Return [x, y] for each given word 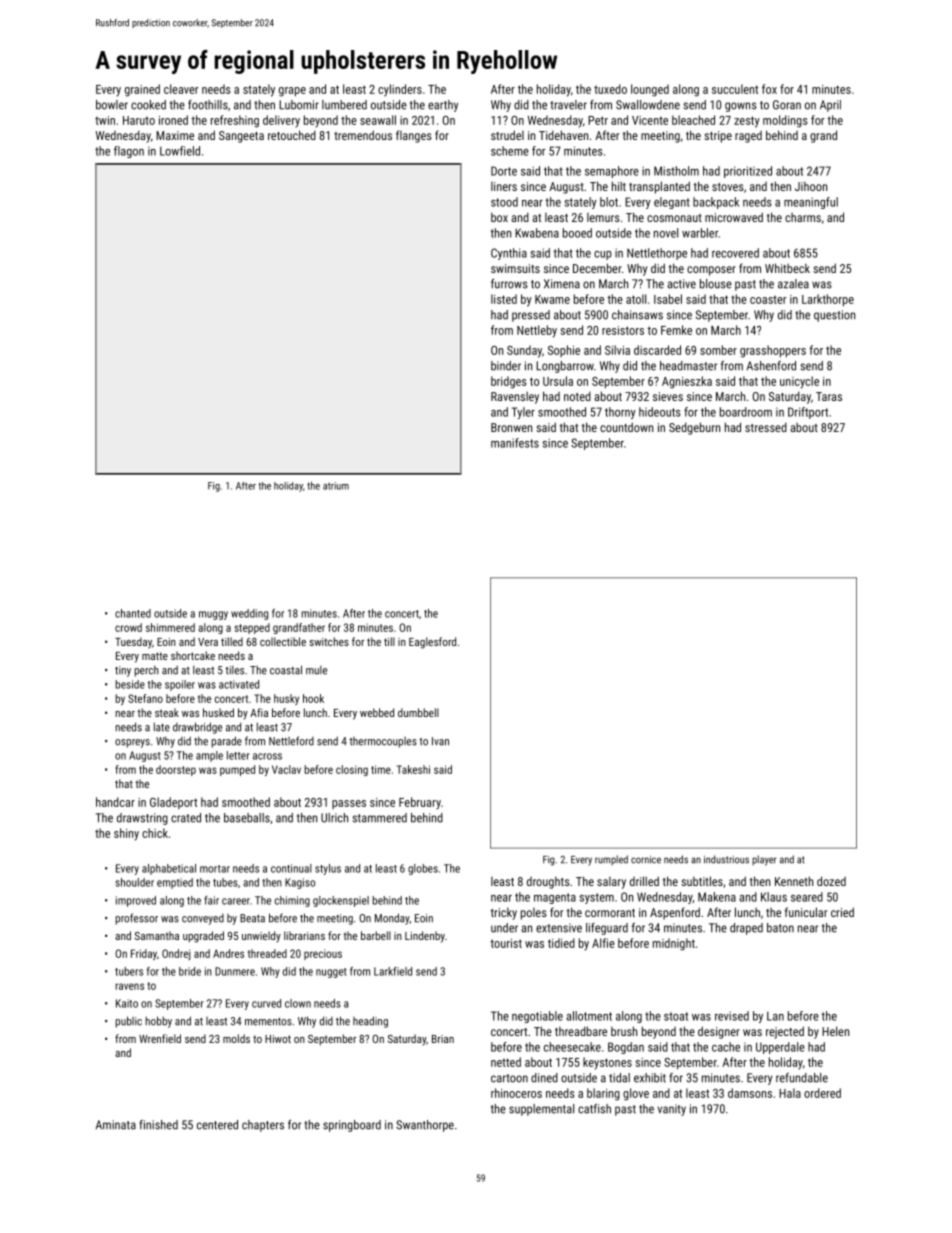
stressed [766, 427]
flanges [414, 136]
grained [142, 90]
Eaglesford [432, 643]
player [764, 860]
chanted [133, 613]
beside [130, 684]
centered [217, 1125]
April [830, 106]
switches [329, 641]
